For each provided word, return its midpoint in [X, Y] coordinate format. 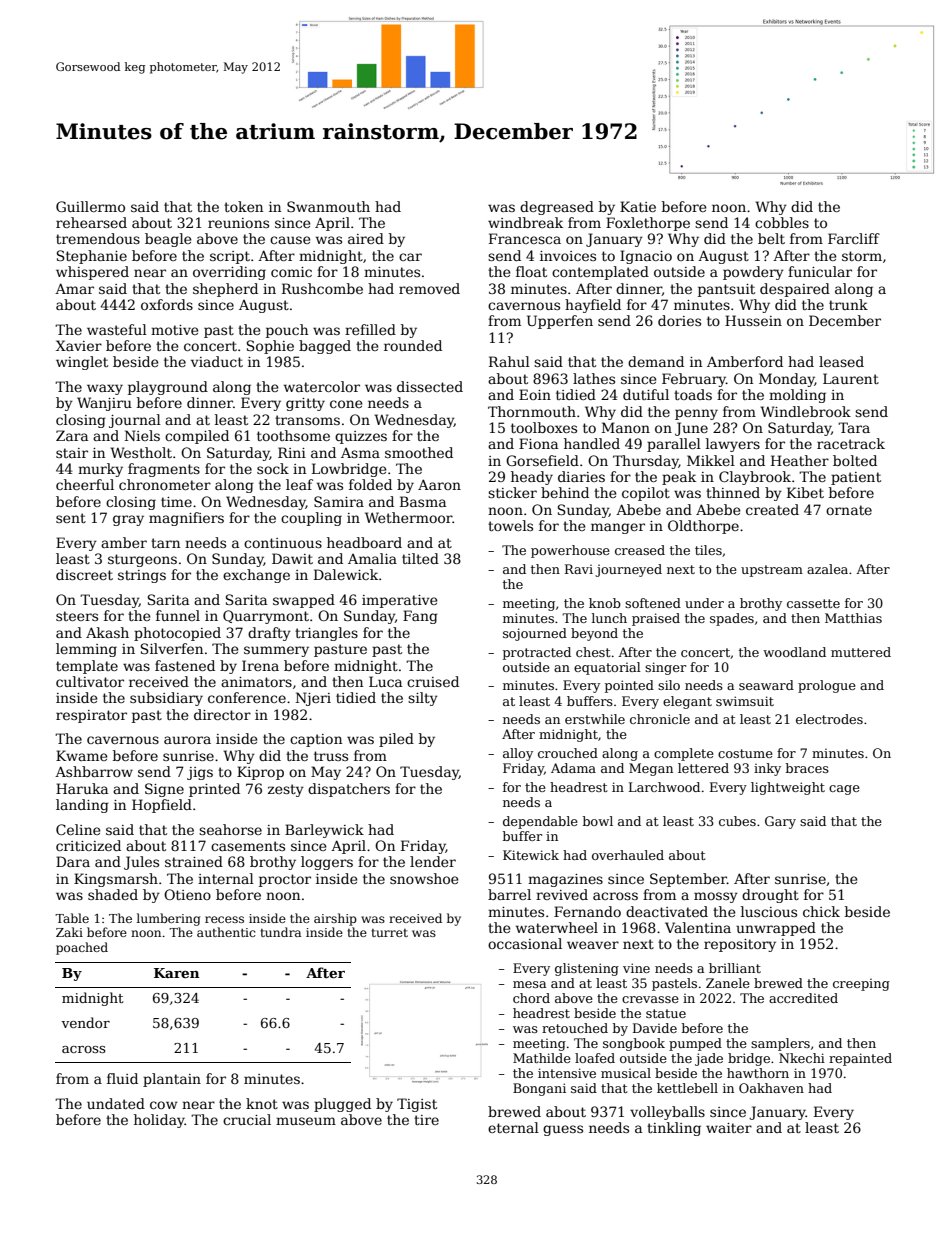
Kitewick [531, 855]
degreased [557, 208]
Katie [638, 206]
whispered [92, 273]
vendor [85, 1022]
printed [214, 790]
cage [844, 790]
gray [128, 520]
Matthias [853, 618]
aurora [187, 740]
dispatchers [349, 790]
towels [510, 525]
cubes [737, 821]
